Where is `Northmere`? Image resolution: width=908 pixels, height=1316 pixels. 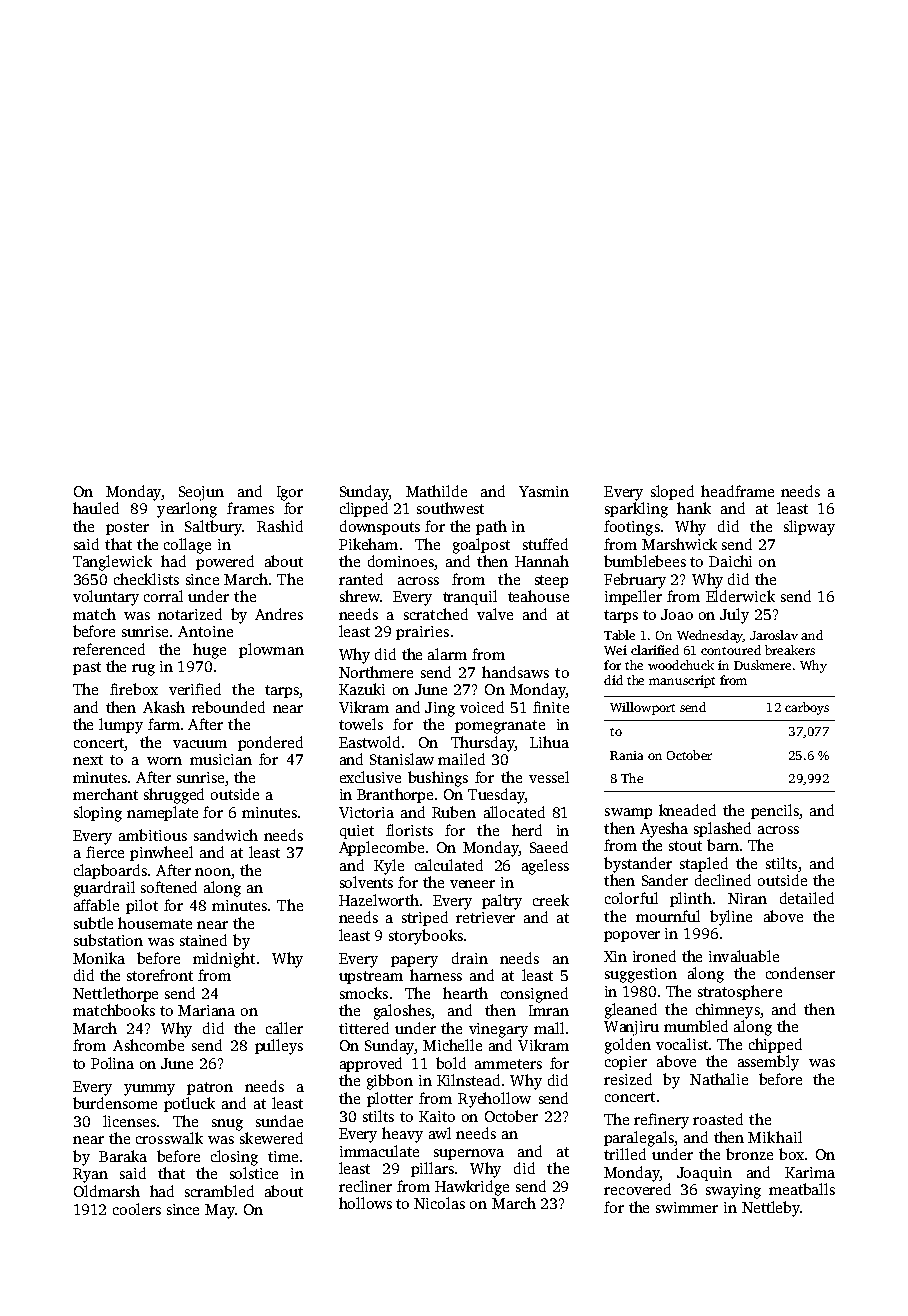
Northmere is located at coordinates (376, 672).
